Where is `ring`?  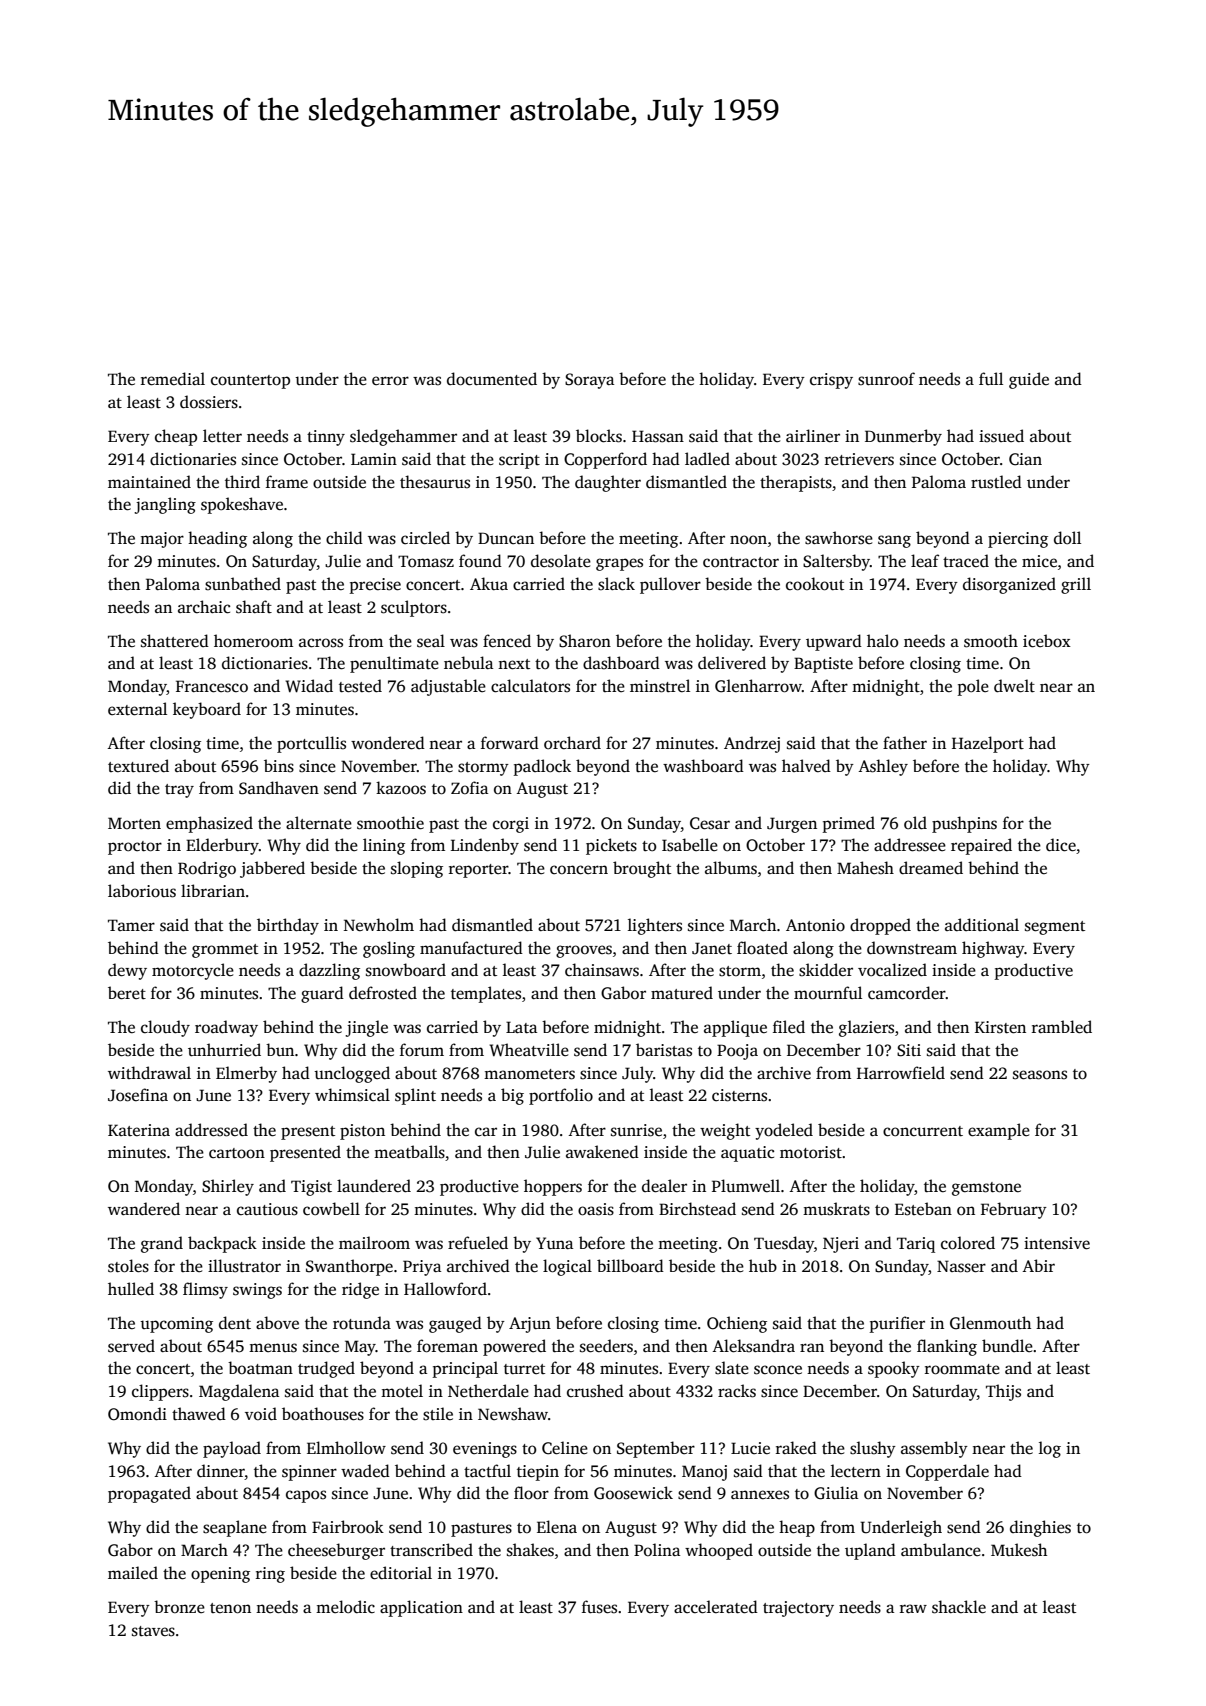 ring is located at coordinates (270, 1575).
